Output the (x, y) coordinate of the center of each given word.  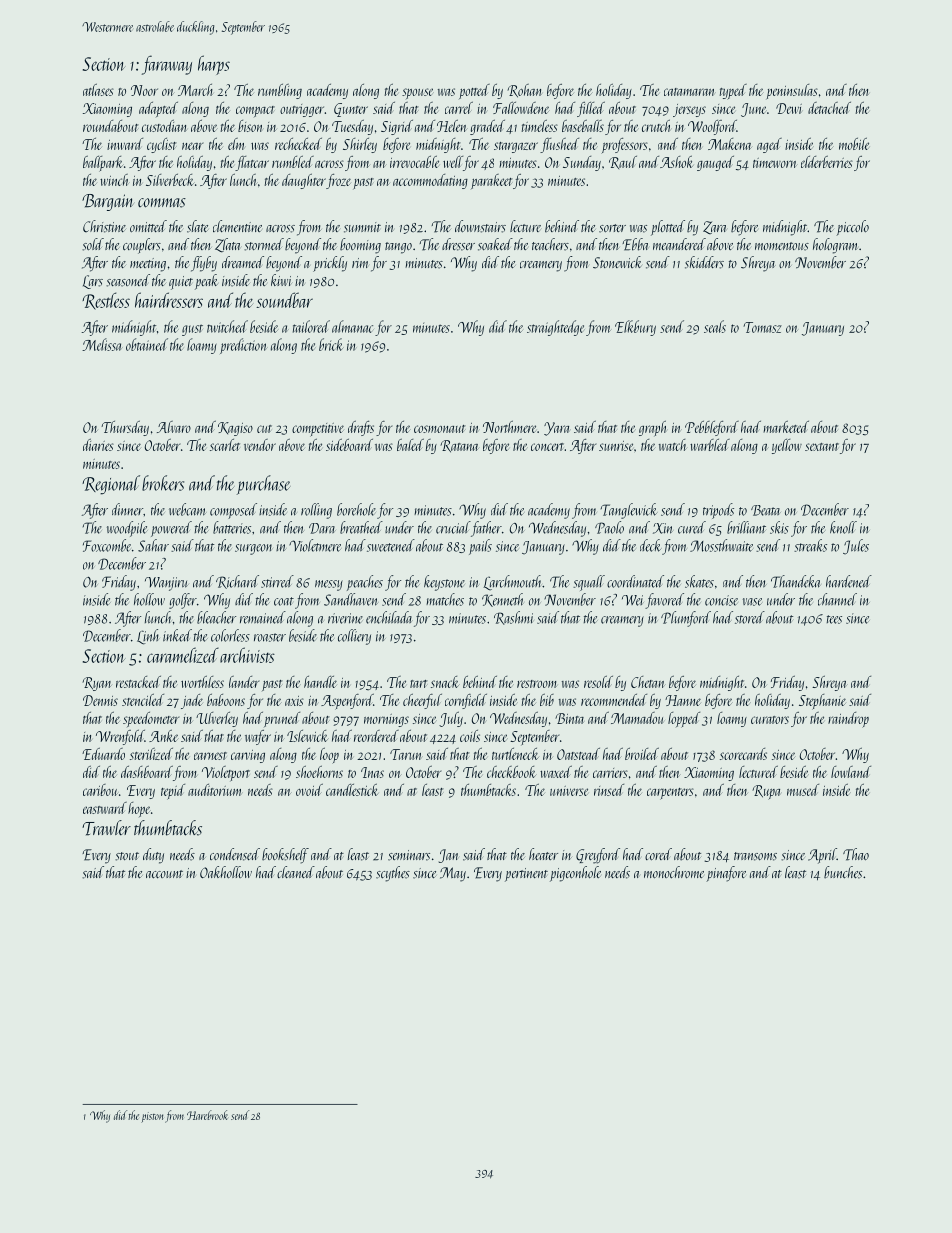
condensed (235, 854)
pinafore (726, 874)
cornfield (466, 701)
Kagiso (235, 429)
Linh (148, 637)
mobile (854, 144)
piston (152, 1117)
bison (250, 126)
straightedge (555, 328)
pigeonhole (575, 874)
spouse (417, 93)
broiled (642, 754)
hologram (835, 246)
